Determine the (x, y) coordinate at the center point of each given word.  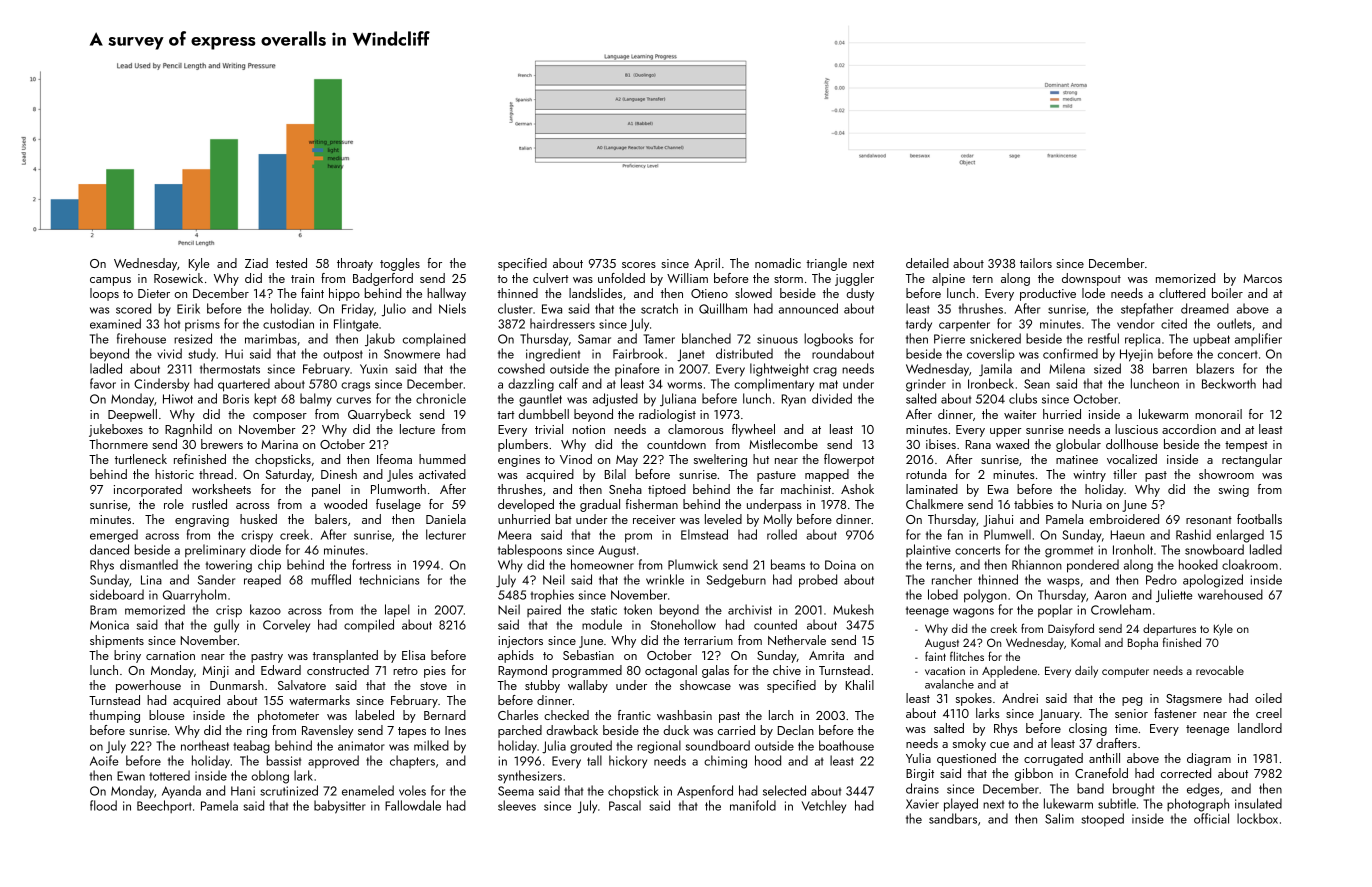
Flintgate (356, 325)
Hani (243, 791)
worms (684, 385)
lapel (397, 611)
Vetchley (824, 807)
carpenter (964, 325)
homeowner (602, 564)
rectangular (1252, 460)
